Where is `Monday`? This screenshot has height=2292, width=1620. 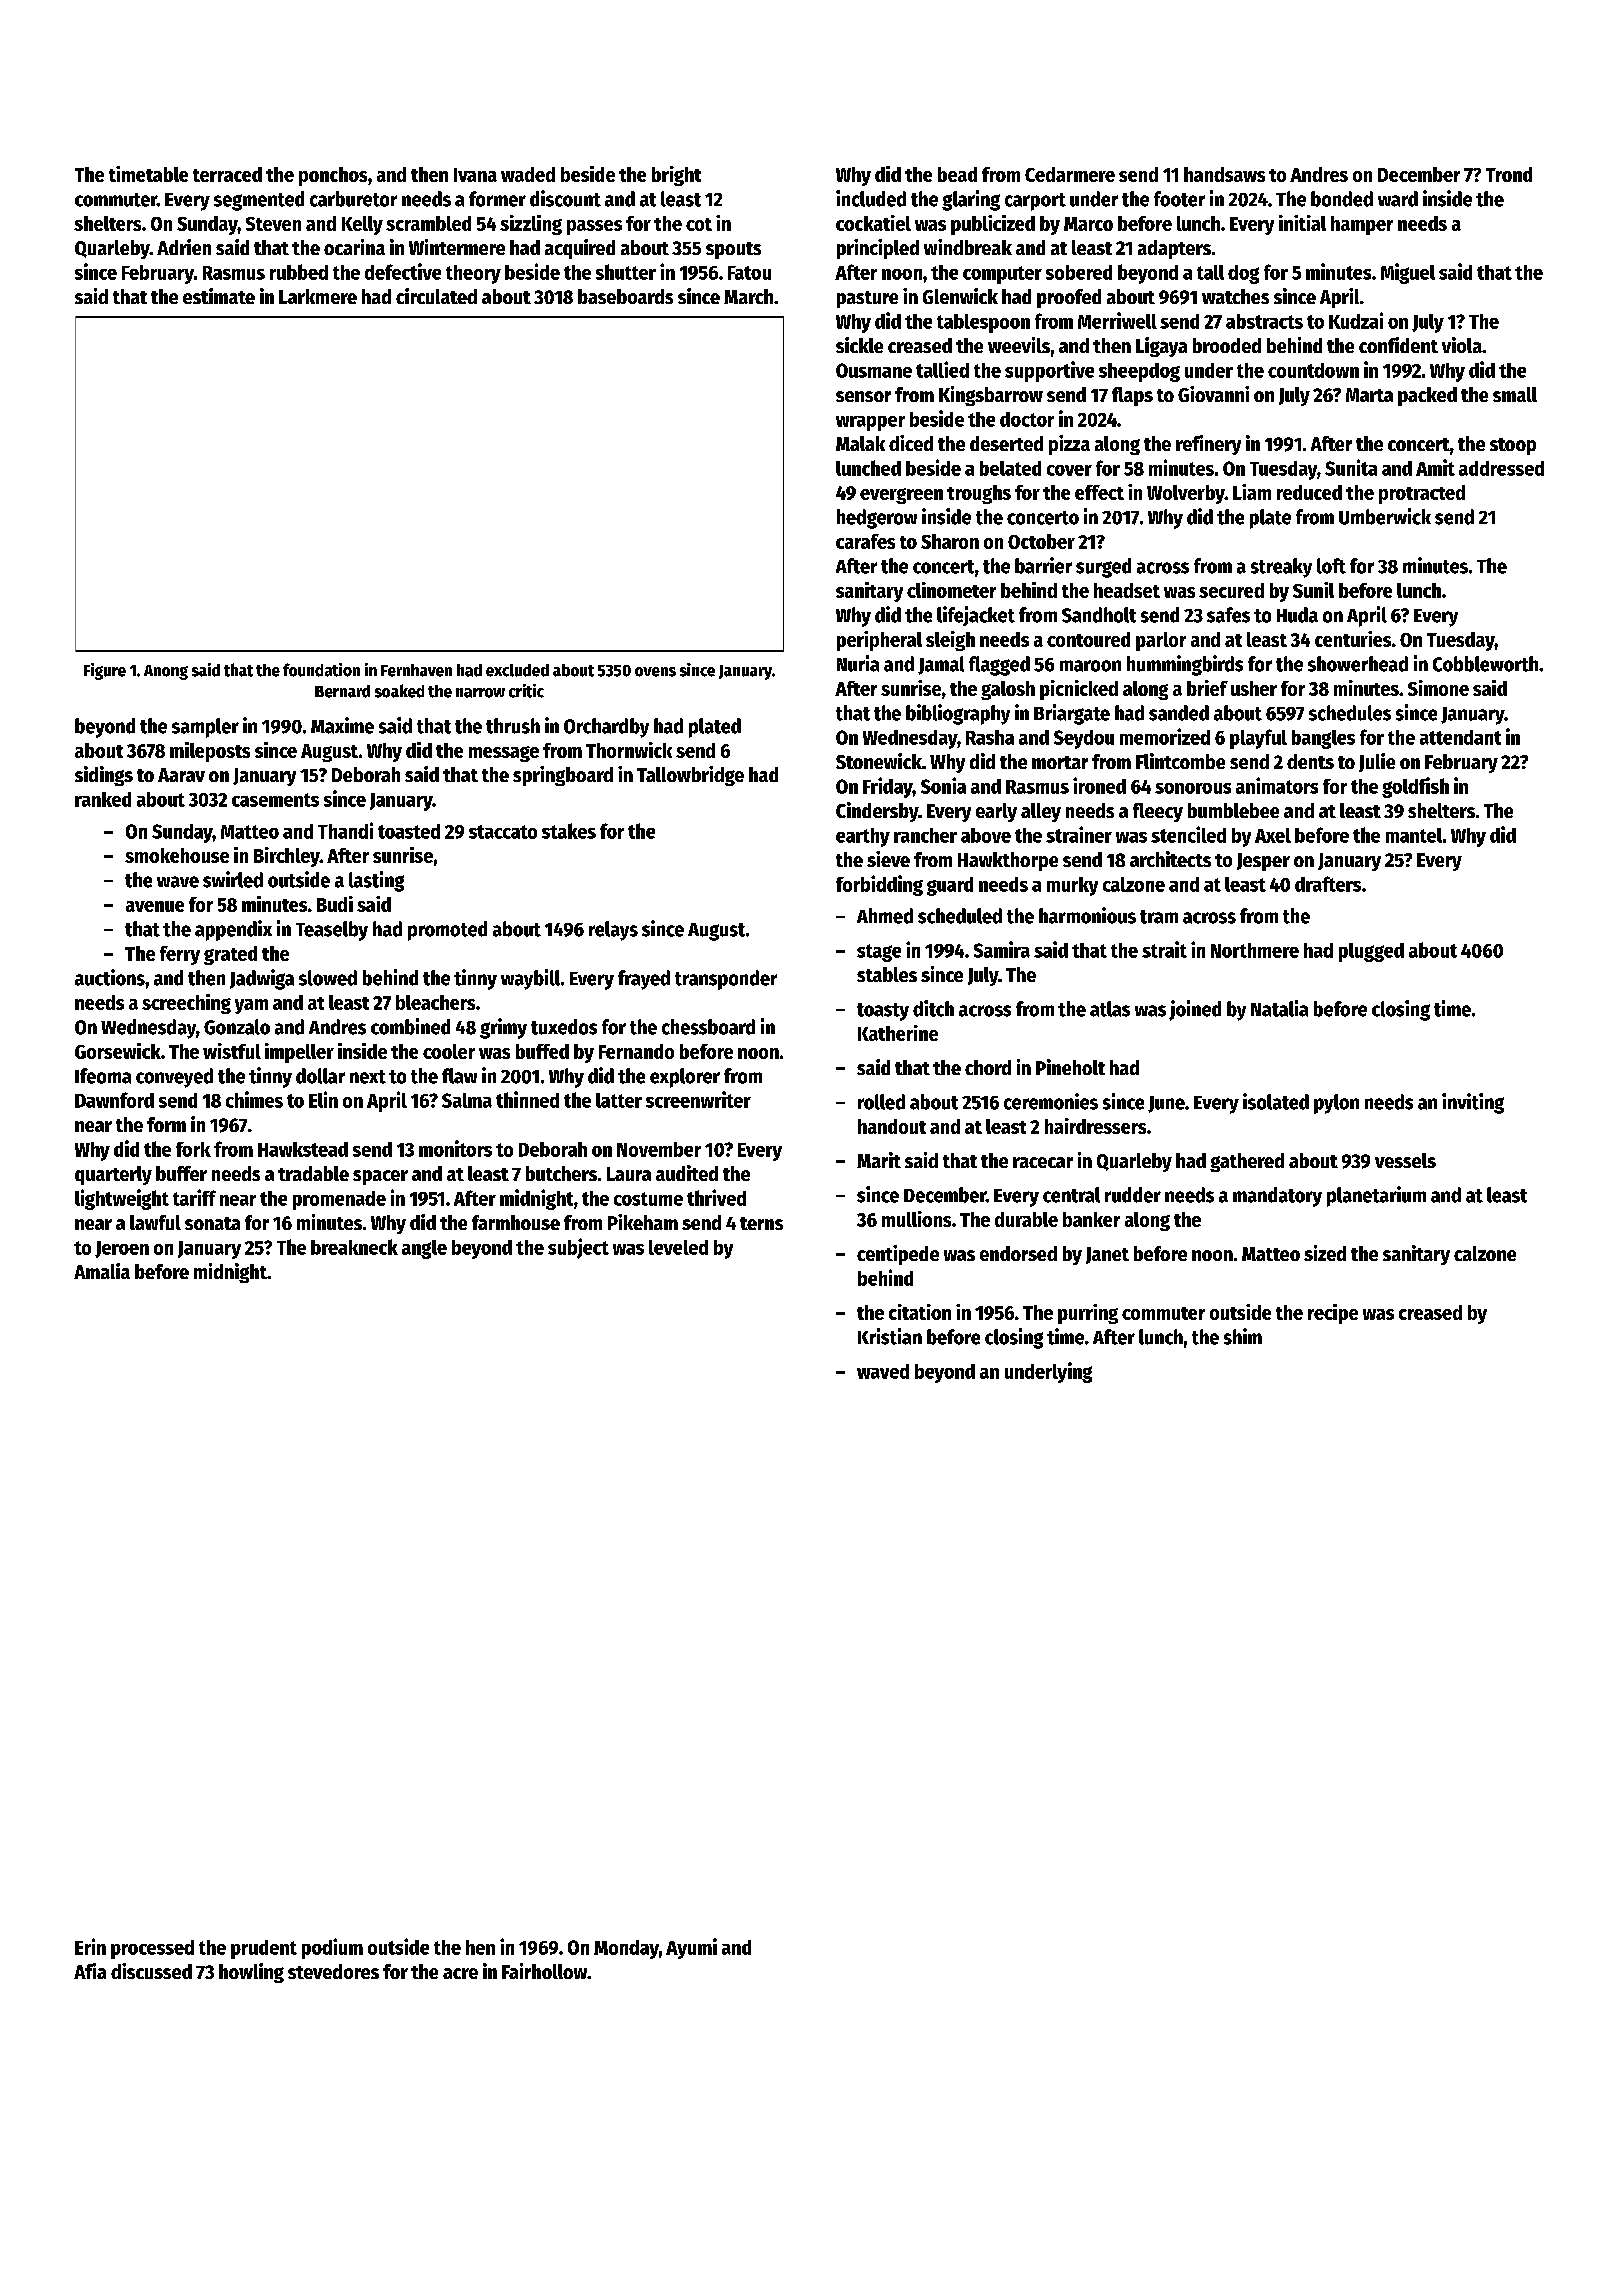
Monday is located at coordinates (626, 1949).
